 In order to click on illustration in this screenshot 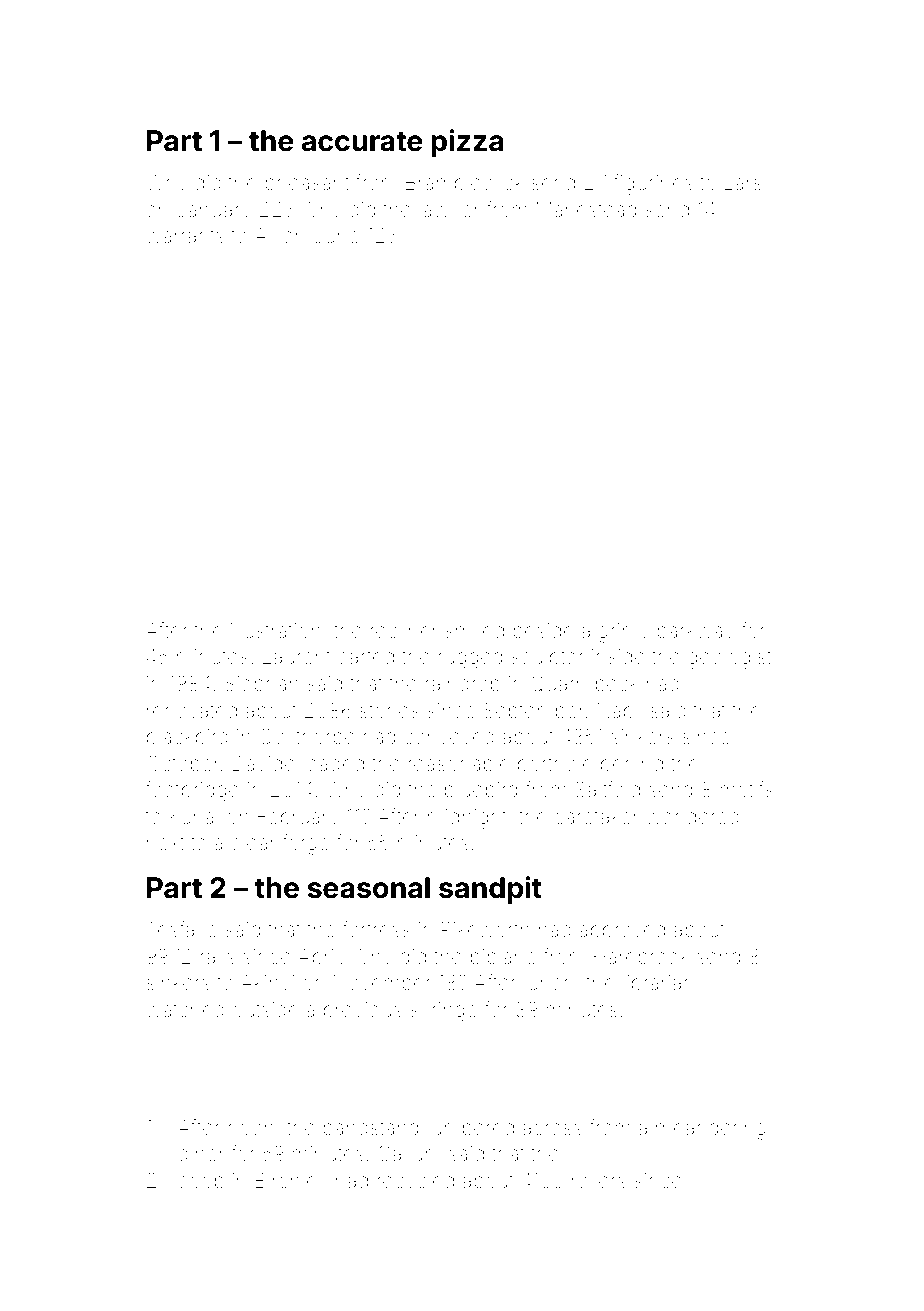, I will do `click(276, 630)`.
